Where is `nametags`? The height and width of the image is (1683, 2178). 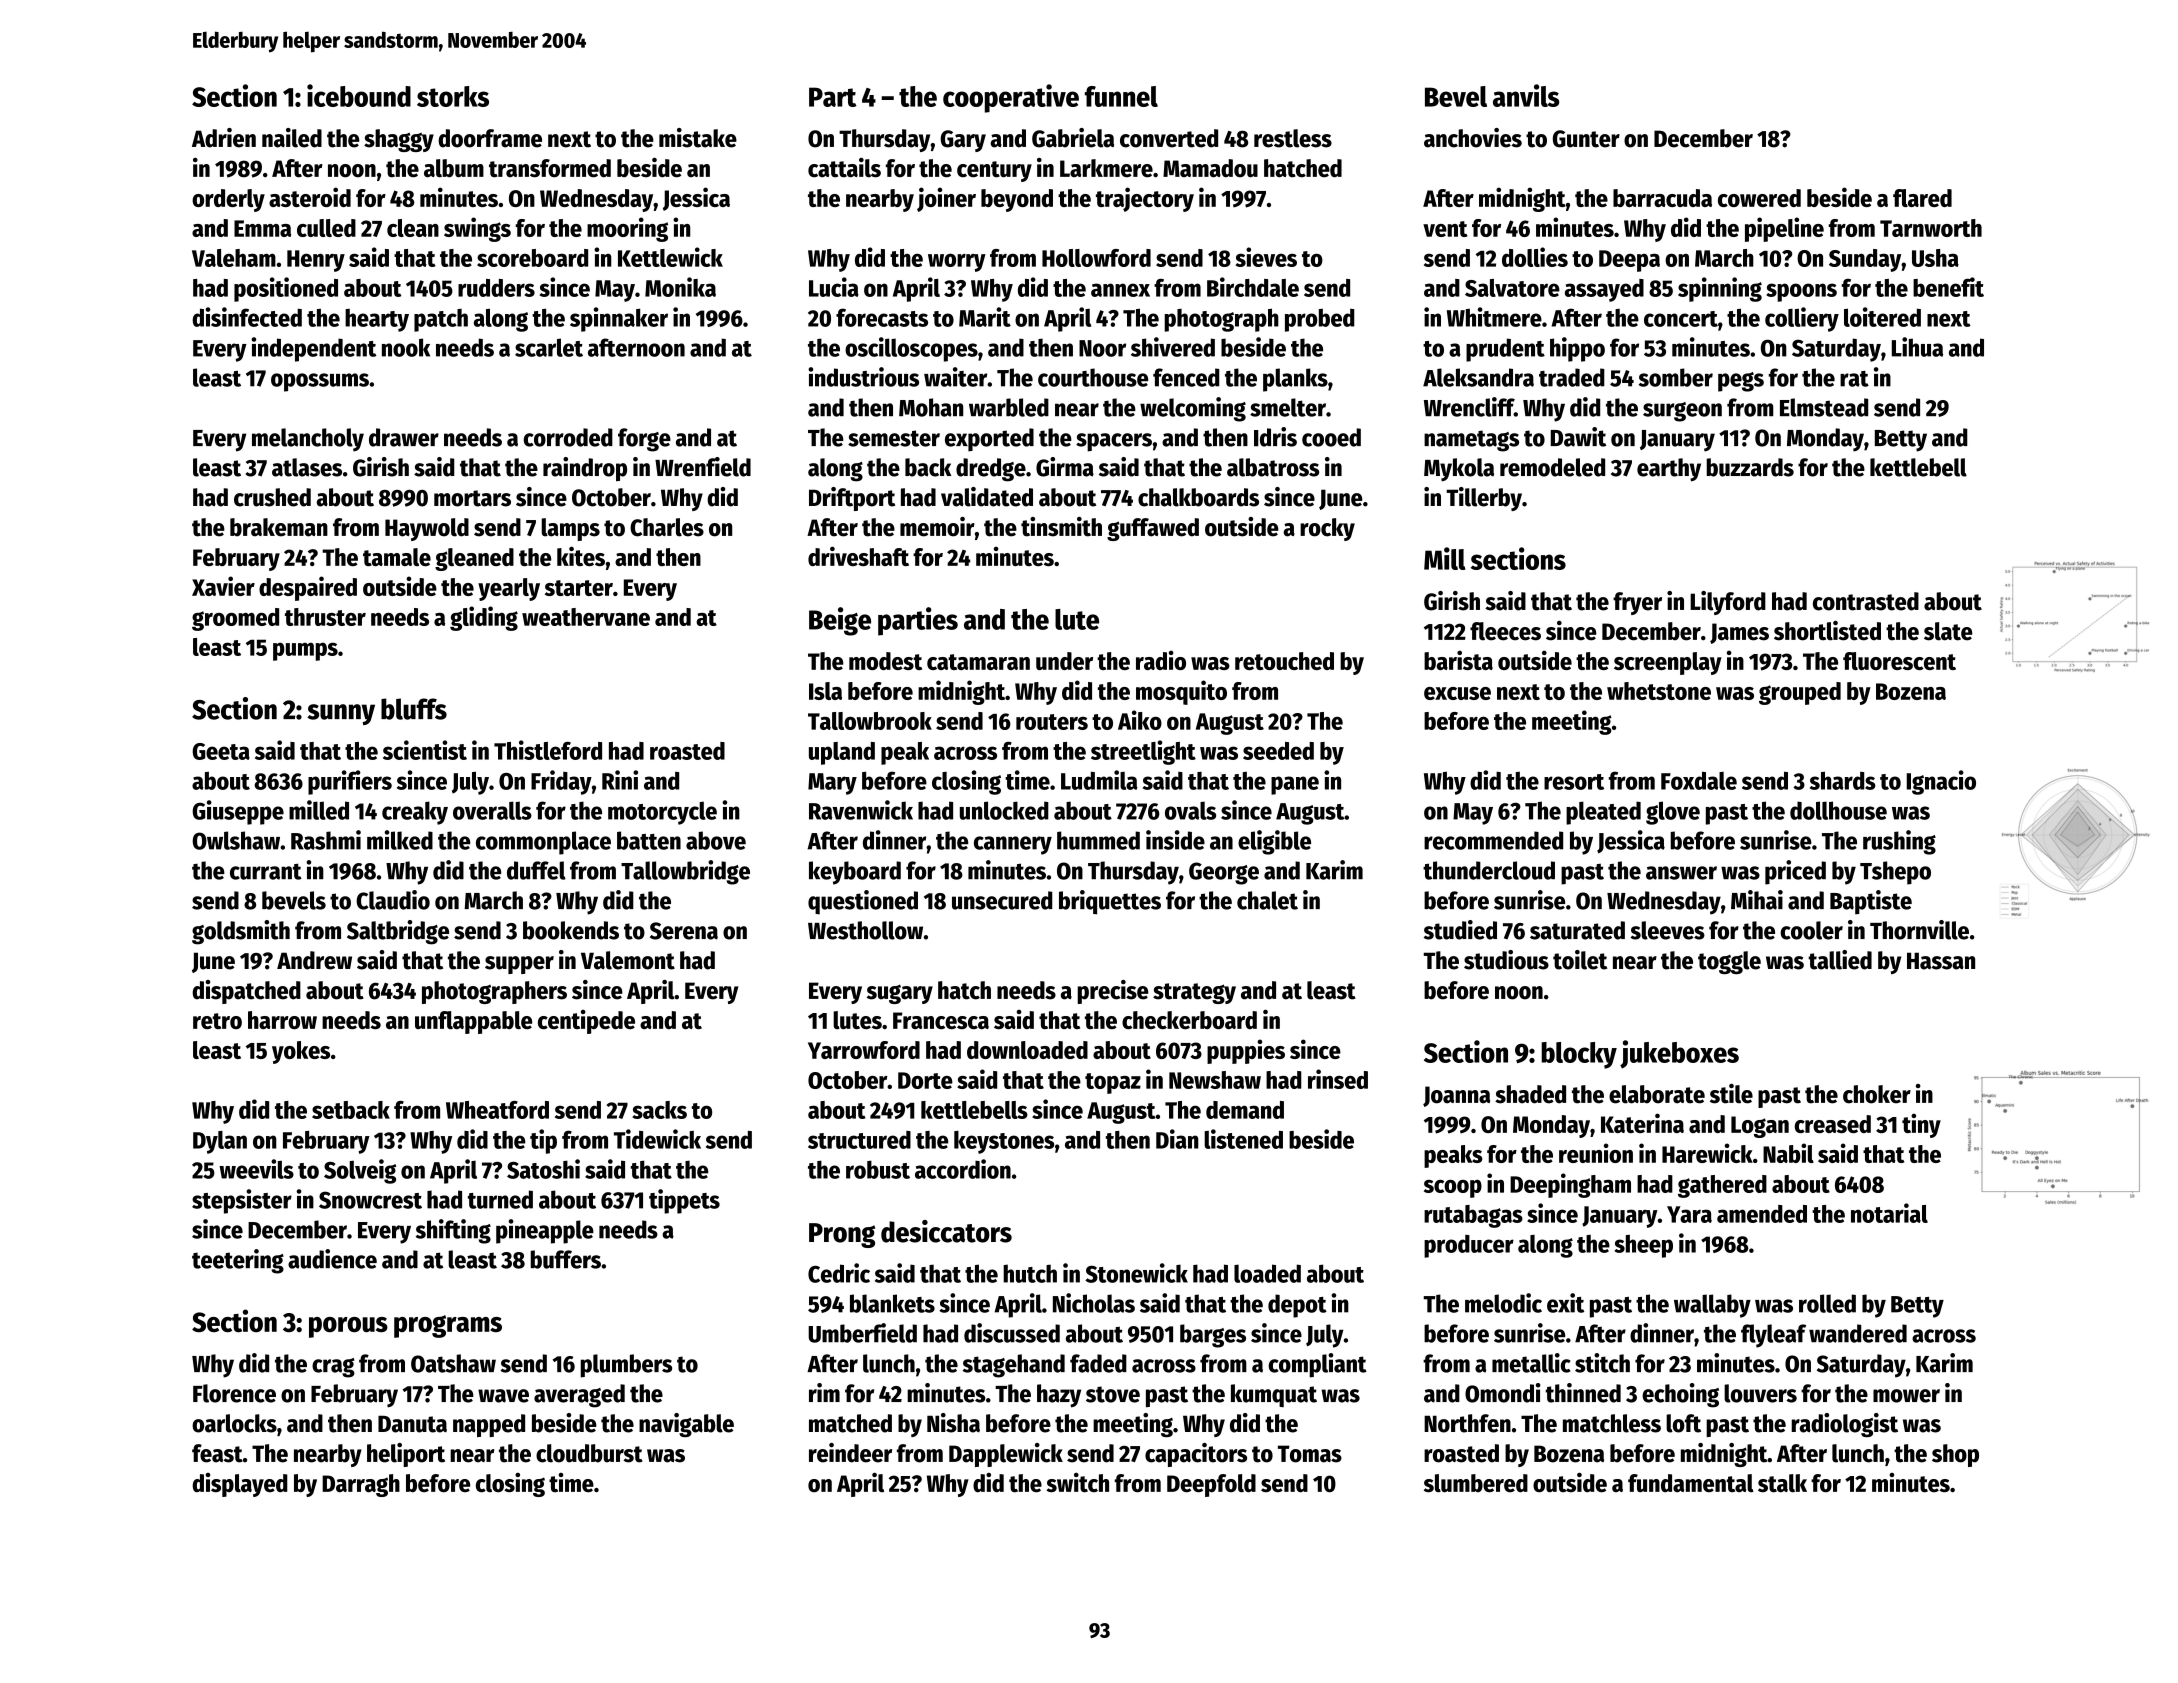
nametags is located at coordinates (1471, 441).
